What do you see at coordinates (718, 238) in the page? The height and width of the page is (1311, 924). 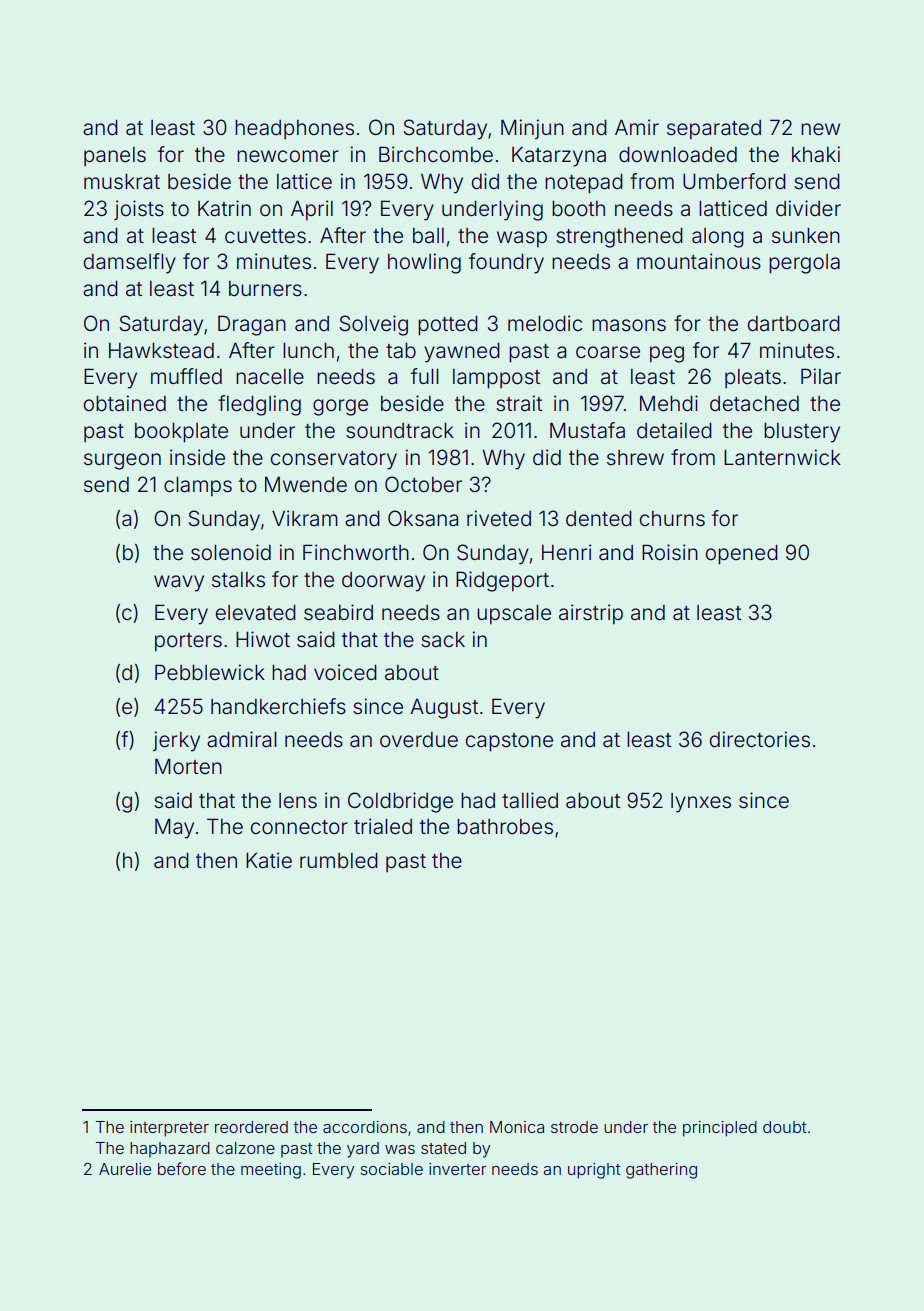 I see `along` at bounding box center [718, 238].
